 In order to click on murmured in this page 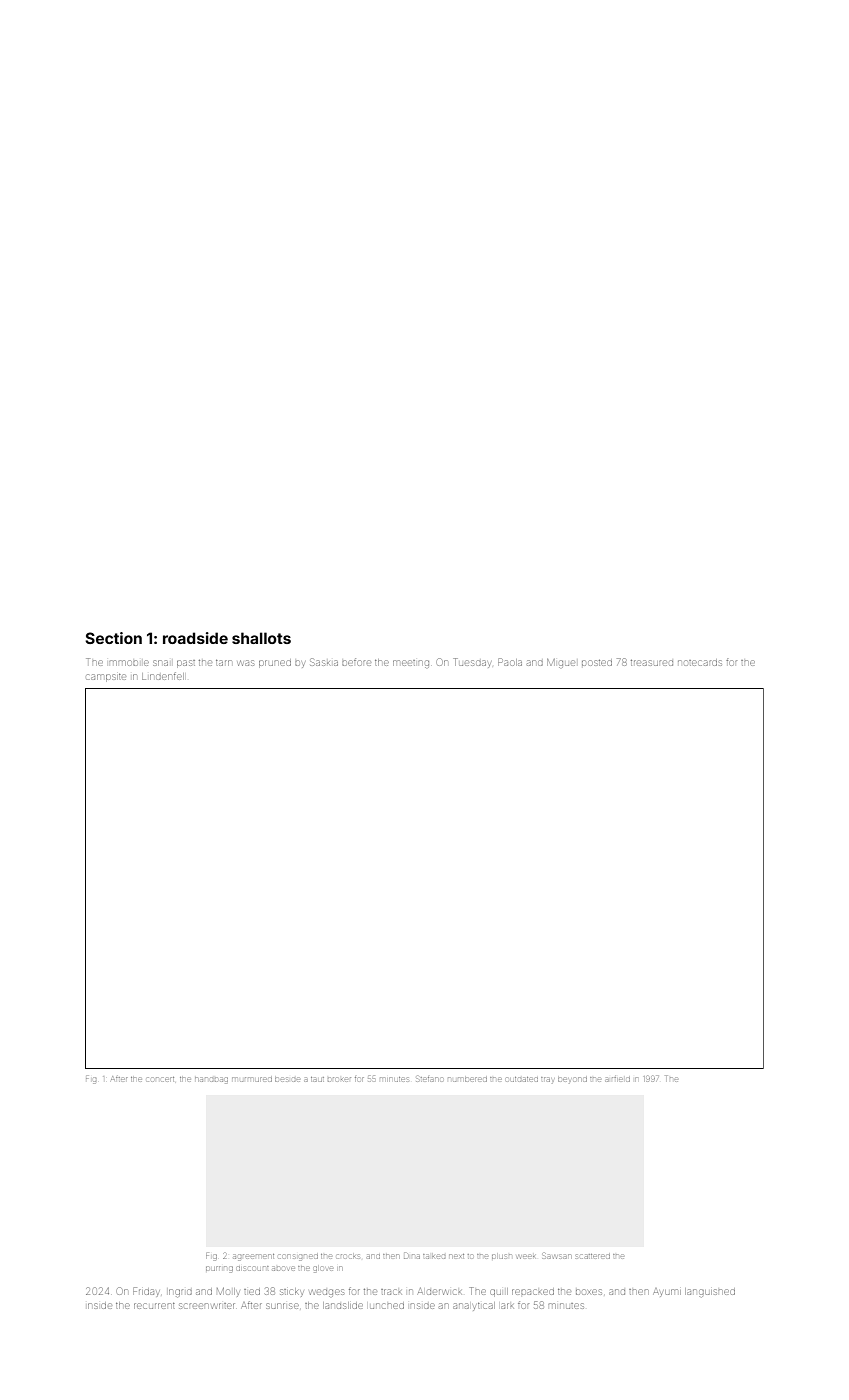, I will do `click(252, 1079)`.
